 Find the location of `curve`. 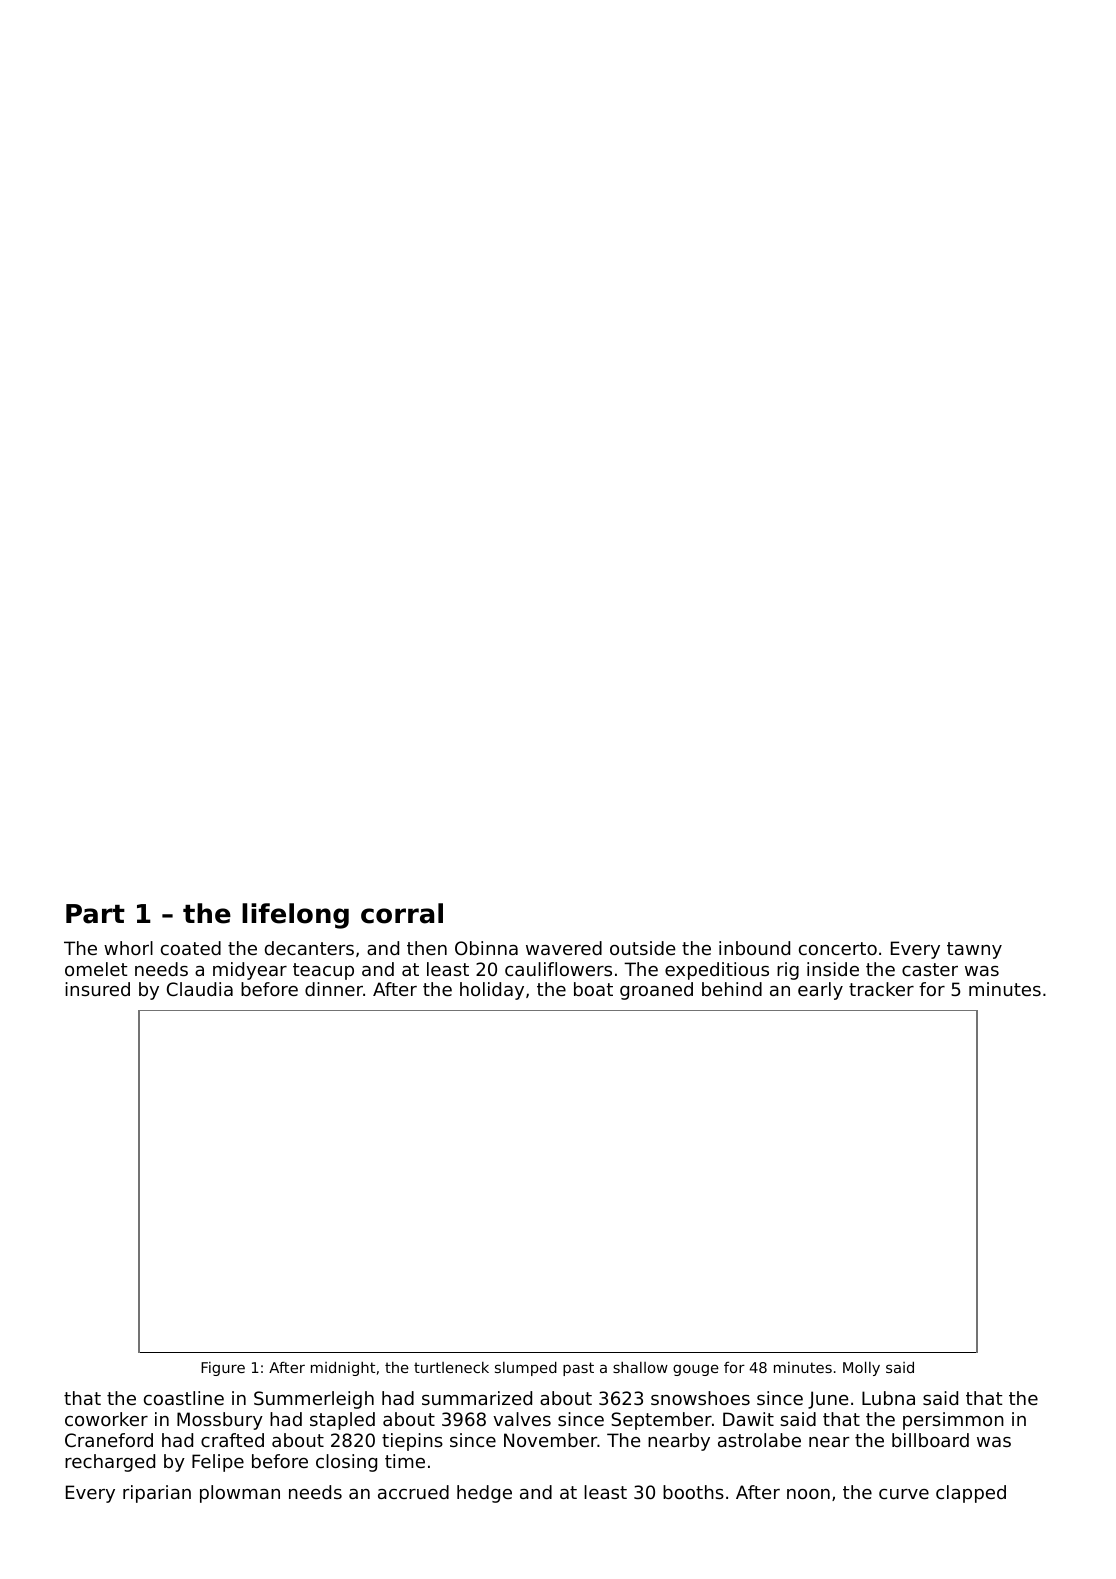

curve is located at coordinates (904, 1494).
